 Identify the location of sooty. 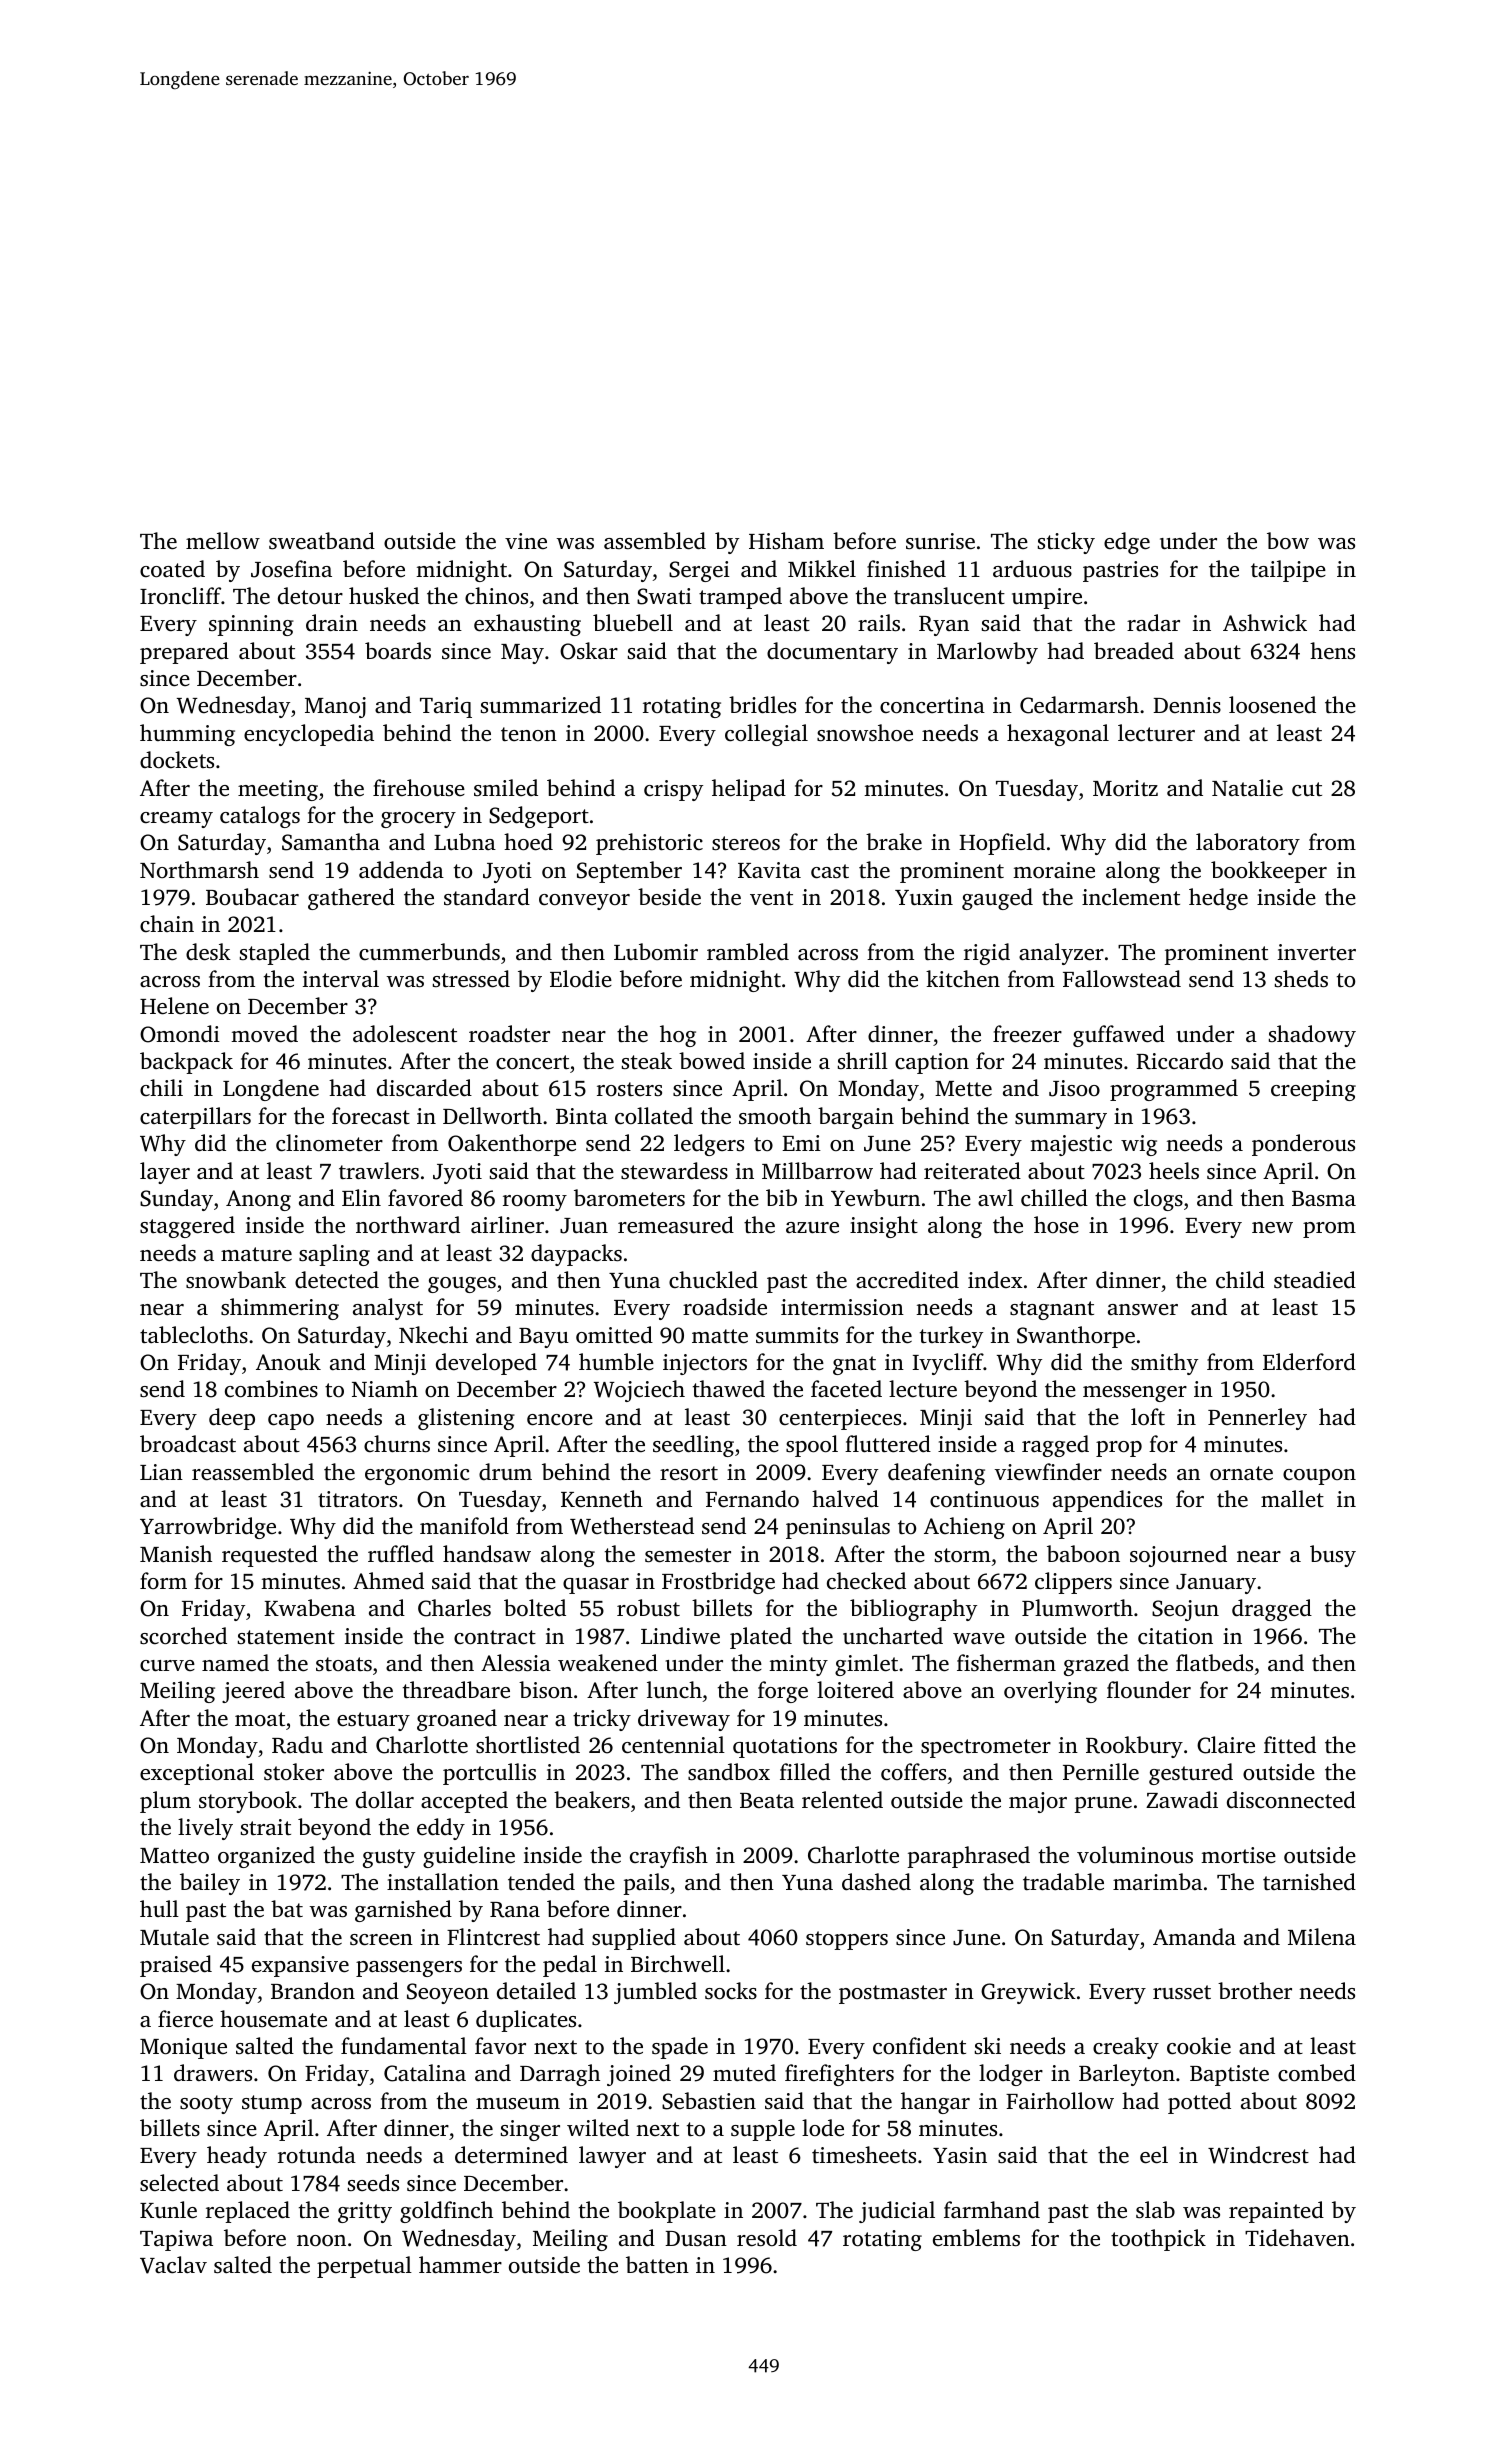
(206, 2104).
